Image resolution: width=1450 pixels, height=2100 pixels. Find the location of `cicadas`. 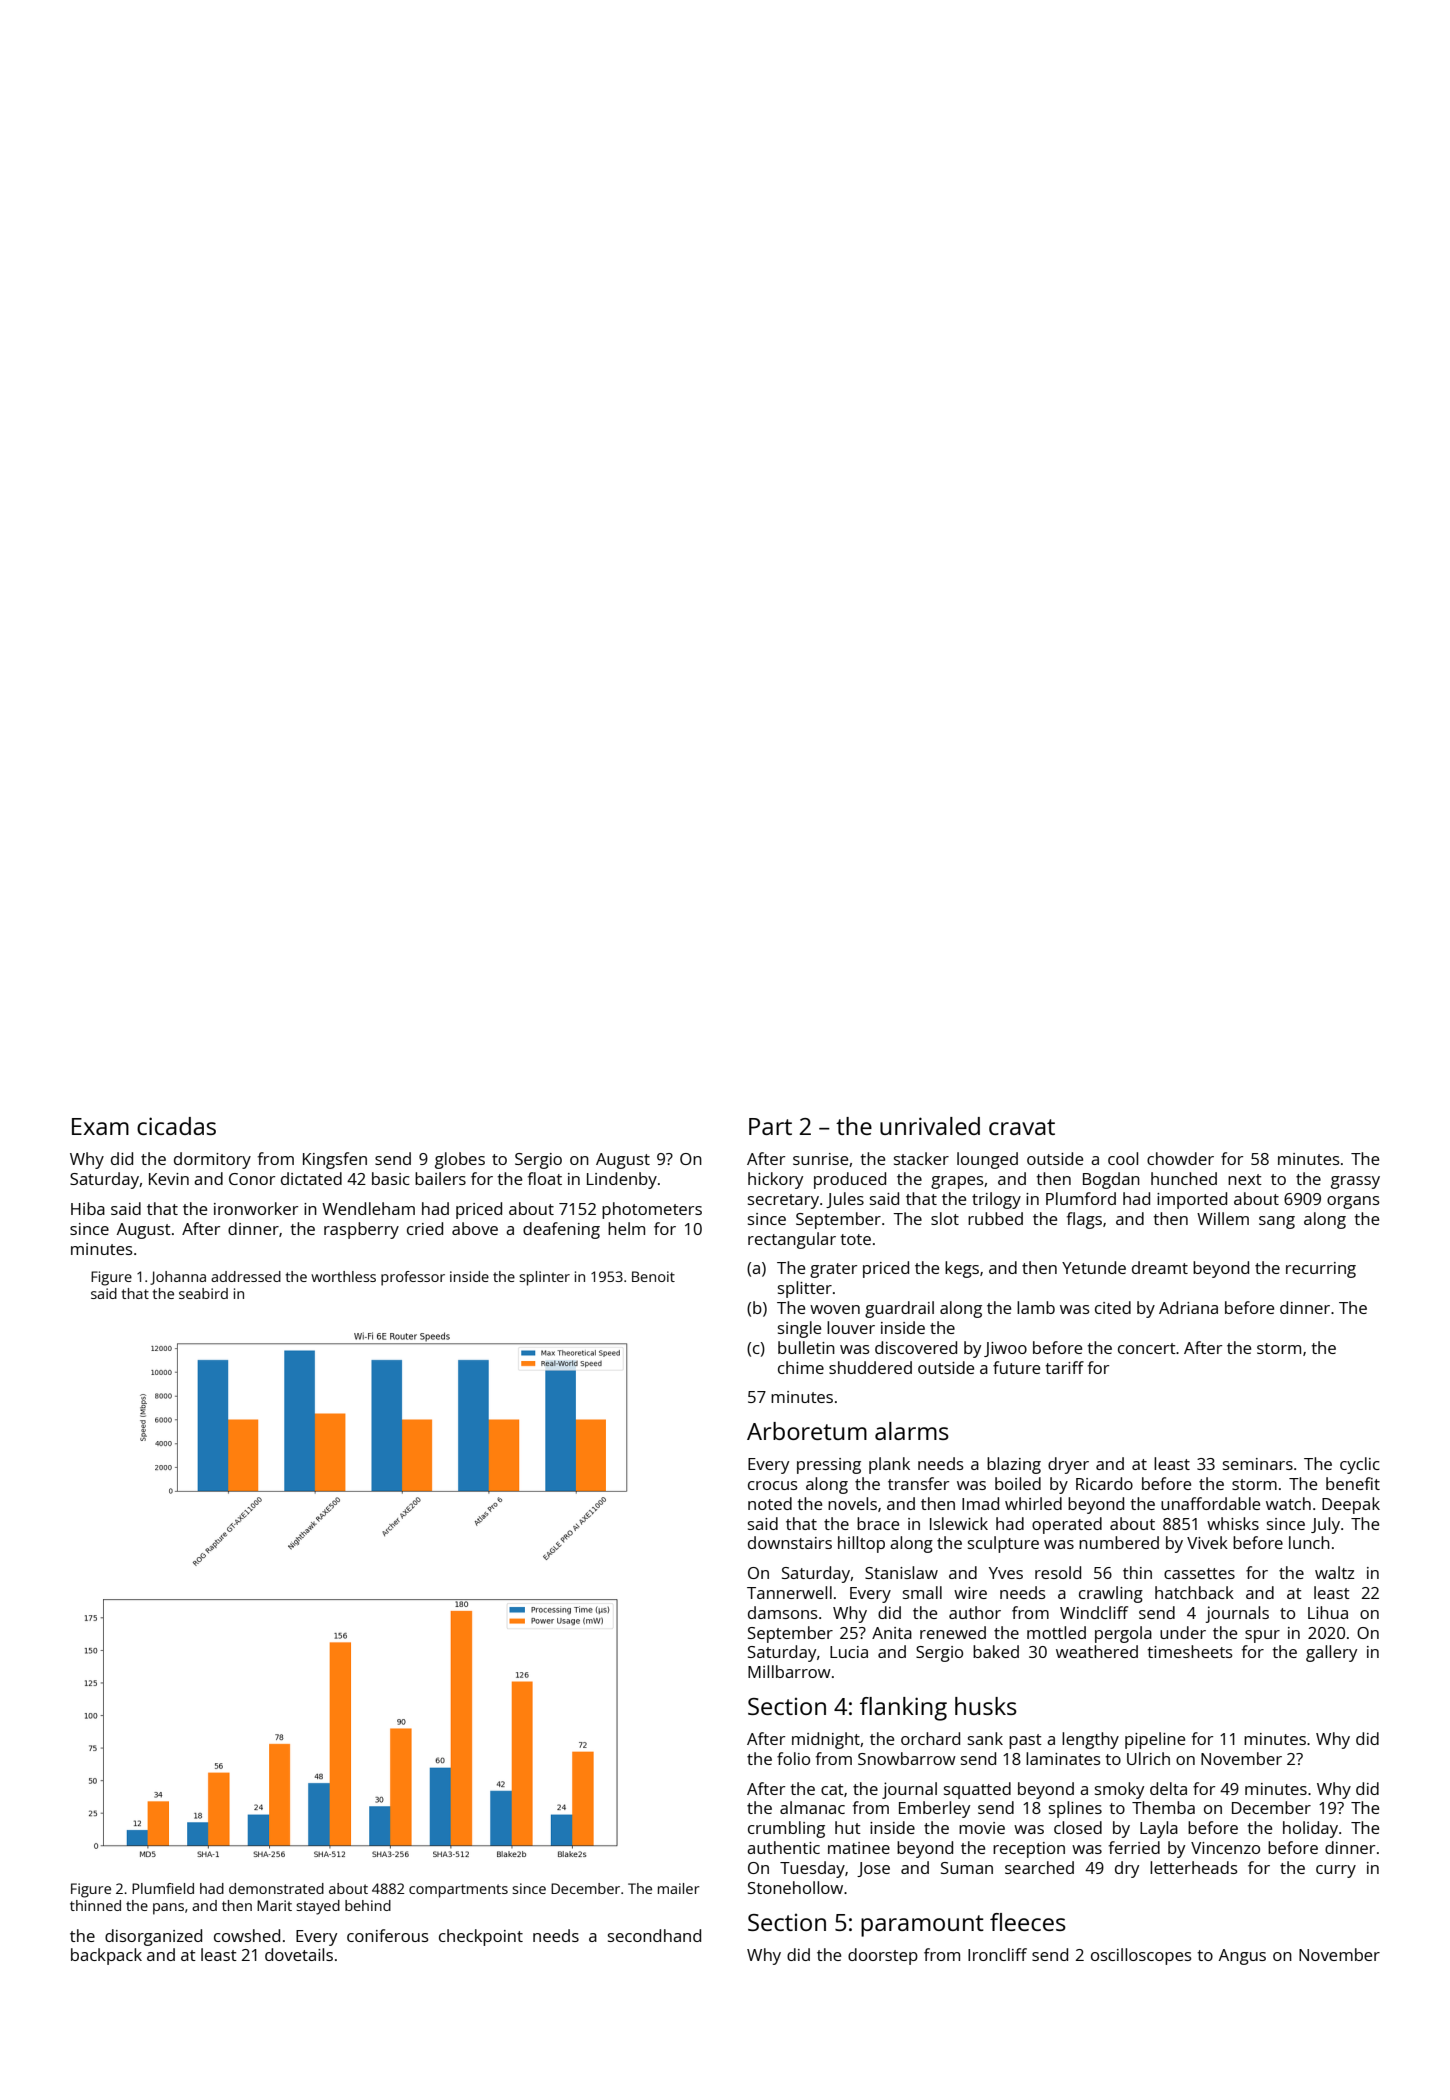

cicadas is located at coordinates (176, 1126).
